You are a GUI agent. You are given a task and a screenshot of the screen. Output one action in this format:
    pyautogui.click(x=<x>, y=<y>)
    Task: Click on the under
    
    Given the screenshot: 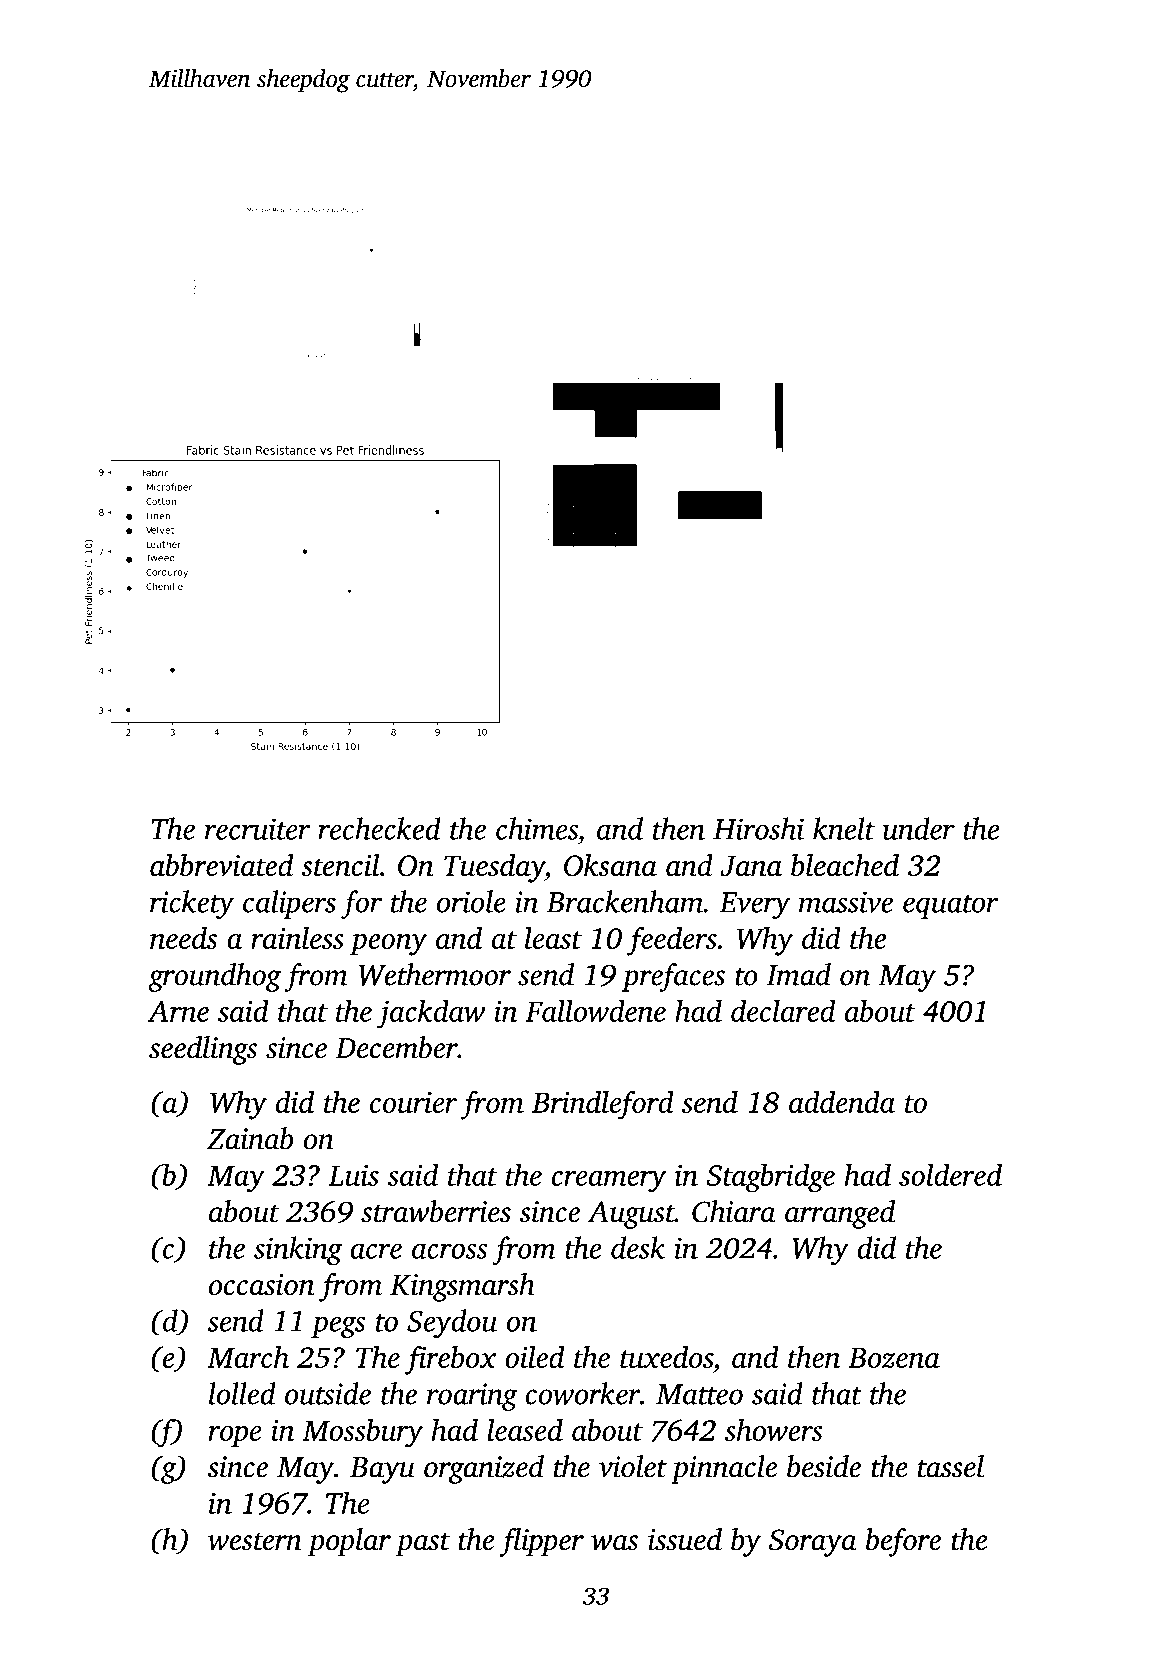 What is the action you would take?
    pyautogui.click(x=919, y=828)
